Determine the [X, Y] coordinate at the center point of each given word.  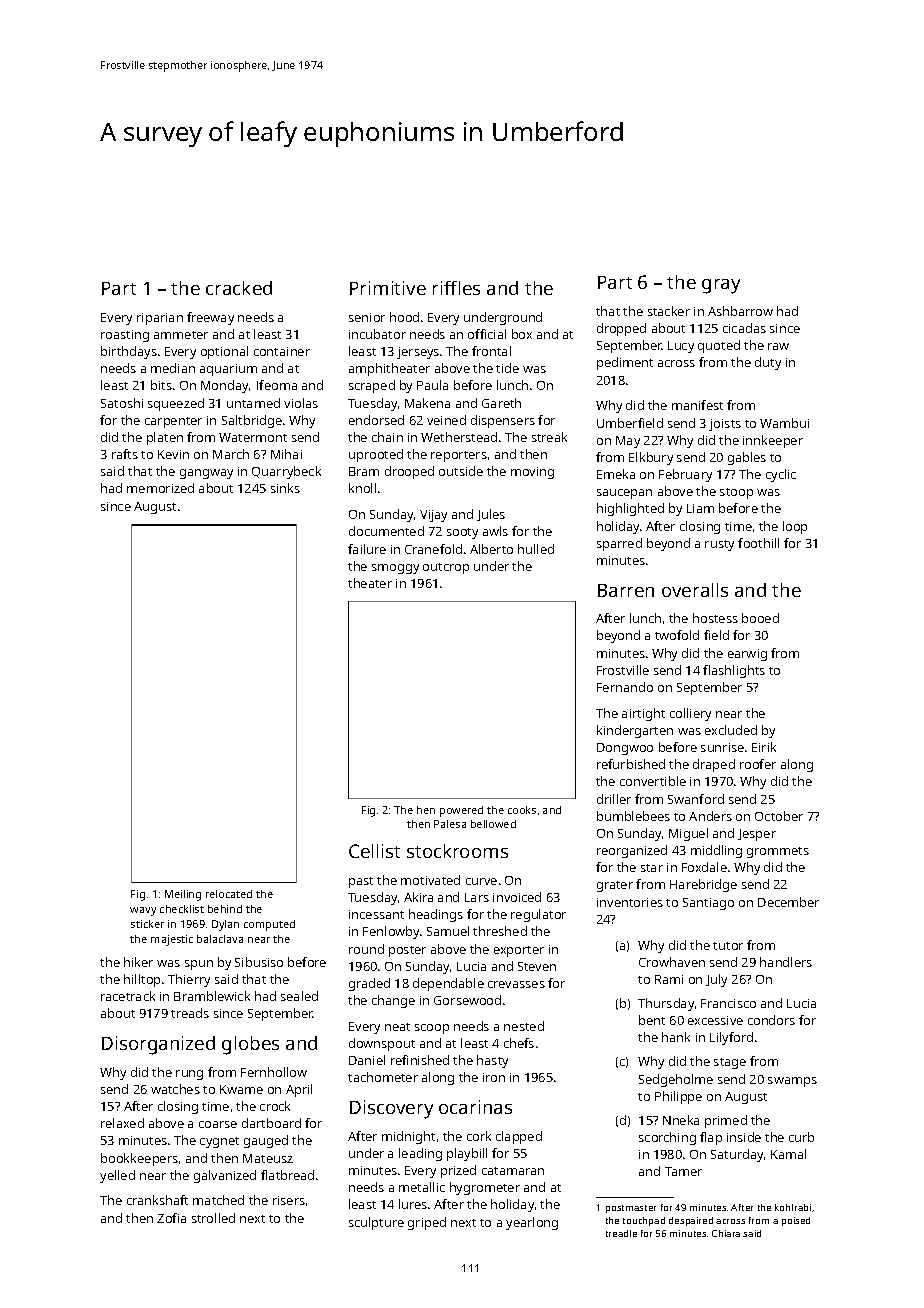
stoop [736, 493]
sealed [299, 996]
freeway [210, 318]
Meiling [183, 895]
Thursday [666, 1004]
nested [524, 1026]
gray [721, 286]
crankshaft [157, 1200]
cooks [522, 810]
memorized [160, 488]
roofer [758, 764]
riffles [456, 288]
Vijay [433, 516]
